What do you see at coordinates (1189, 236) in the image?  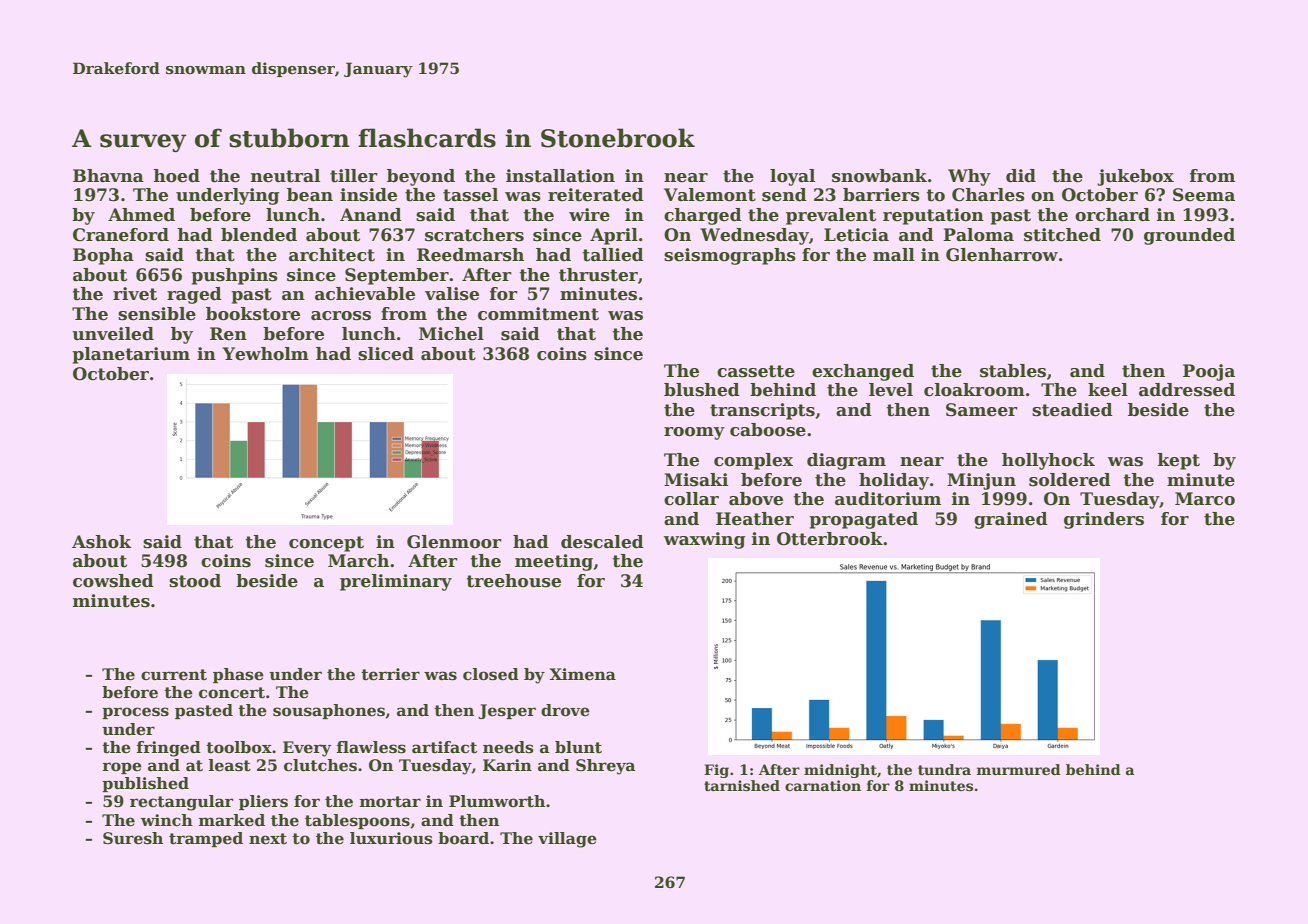 I see `grounded` at bounding box center [1189, 236].
